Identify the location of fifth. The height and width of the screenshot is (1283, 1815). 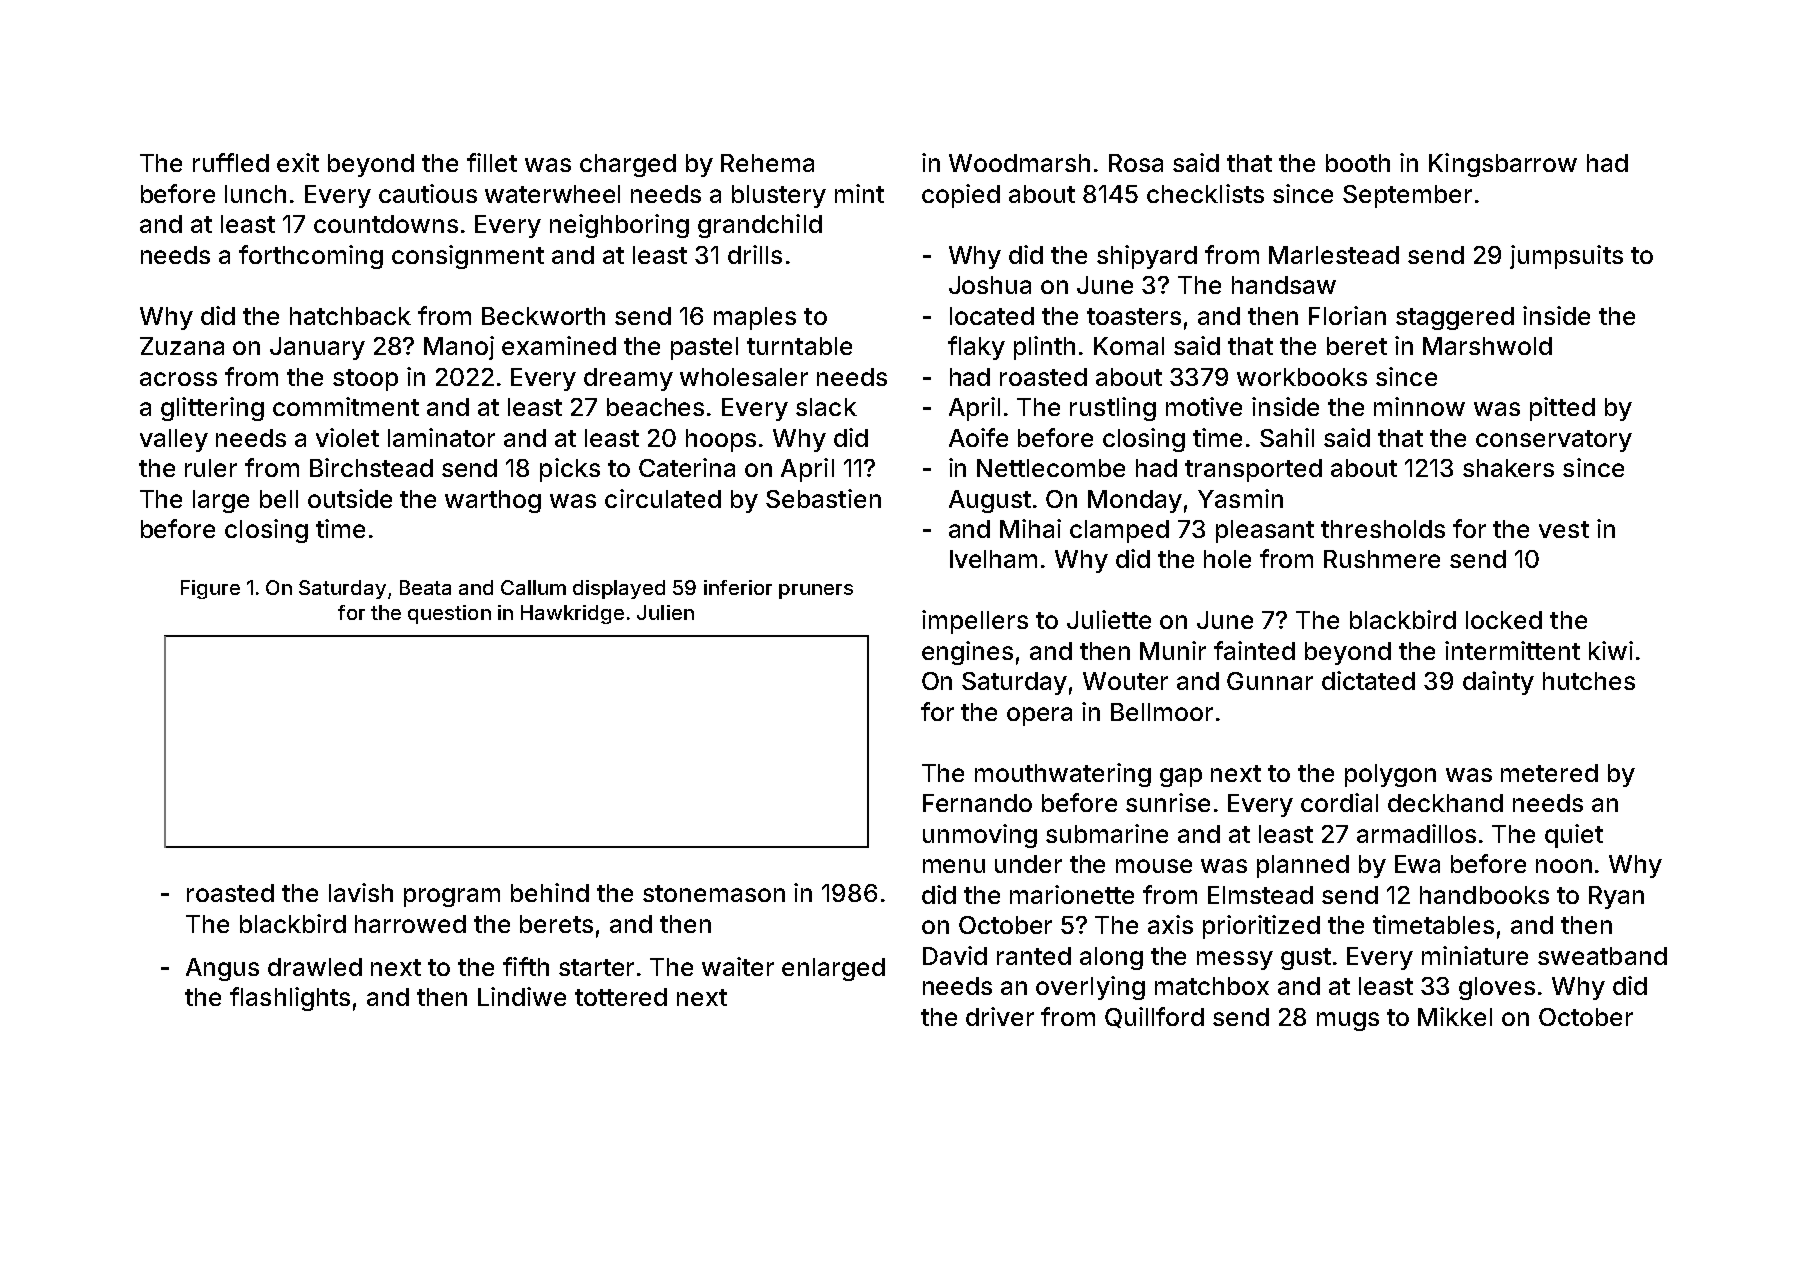
(526, 966).
